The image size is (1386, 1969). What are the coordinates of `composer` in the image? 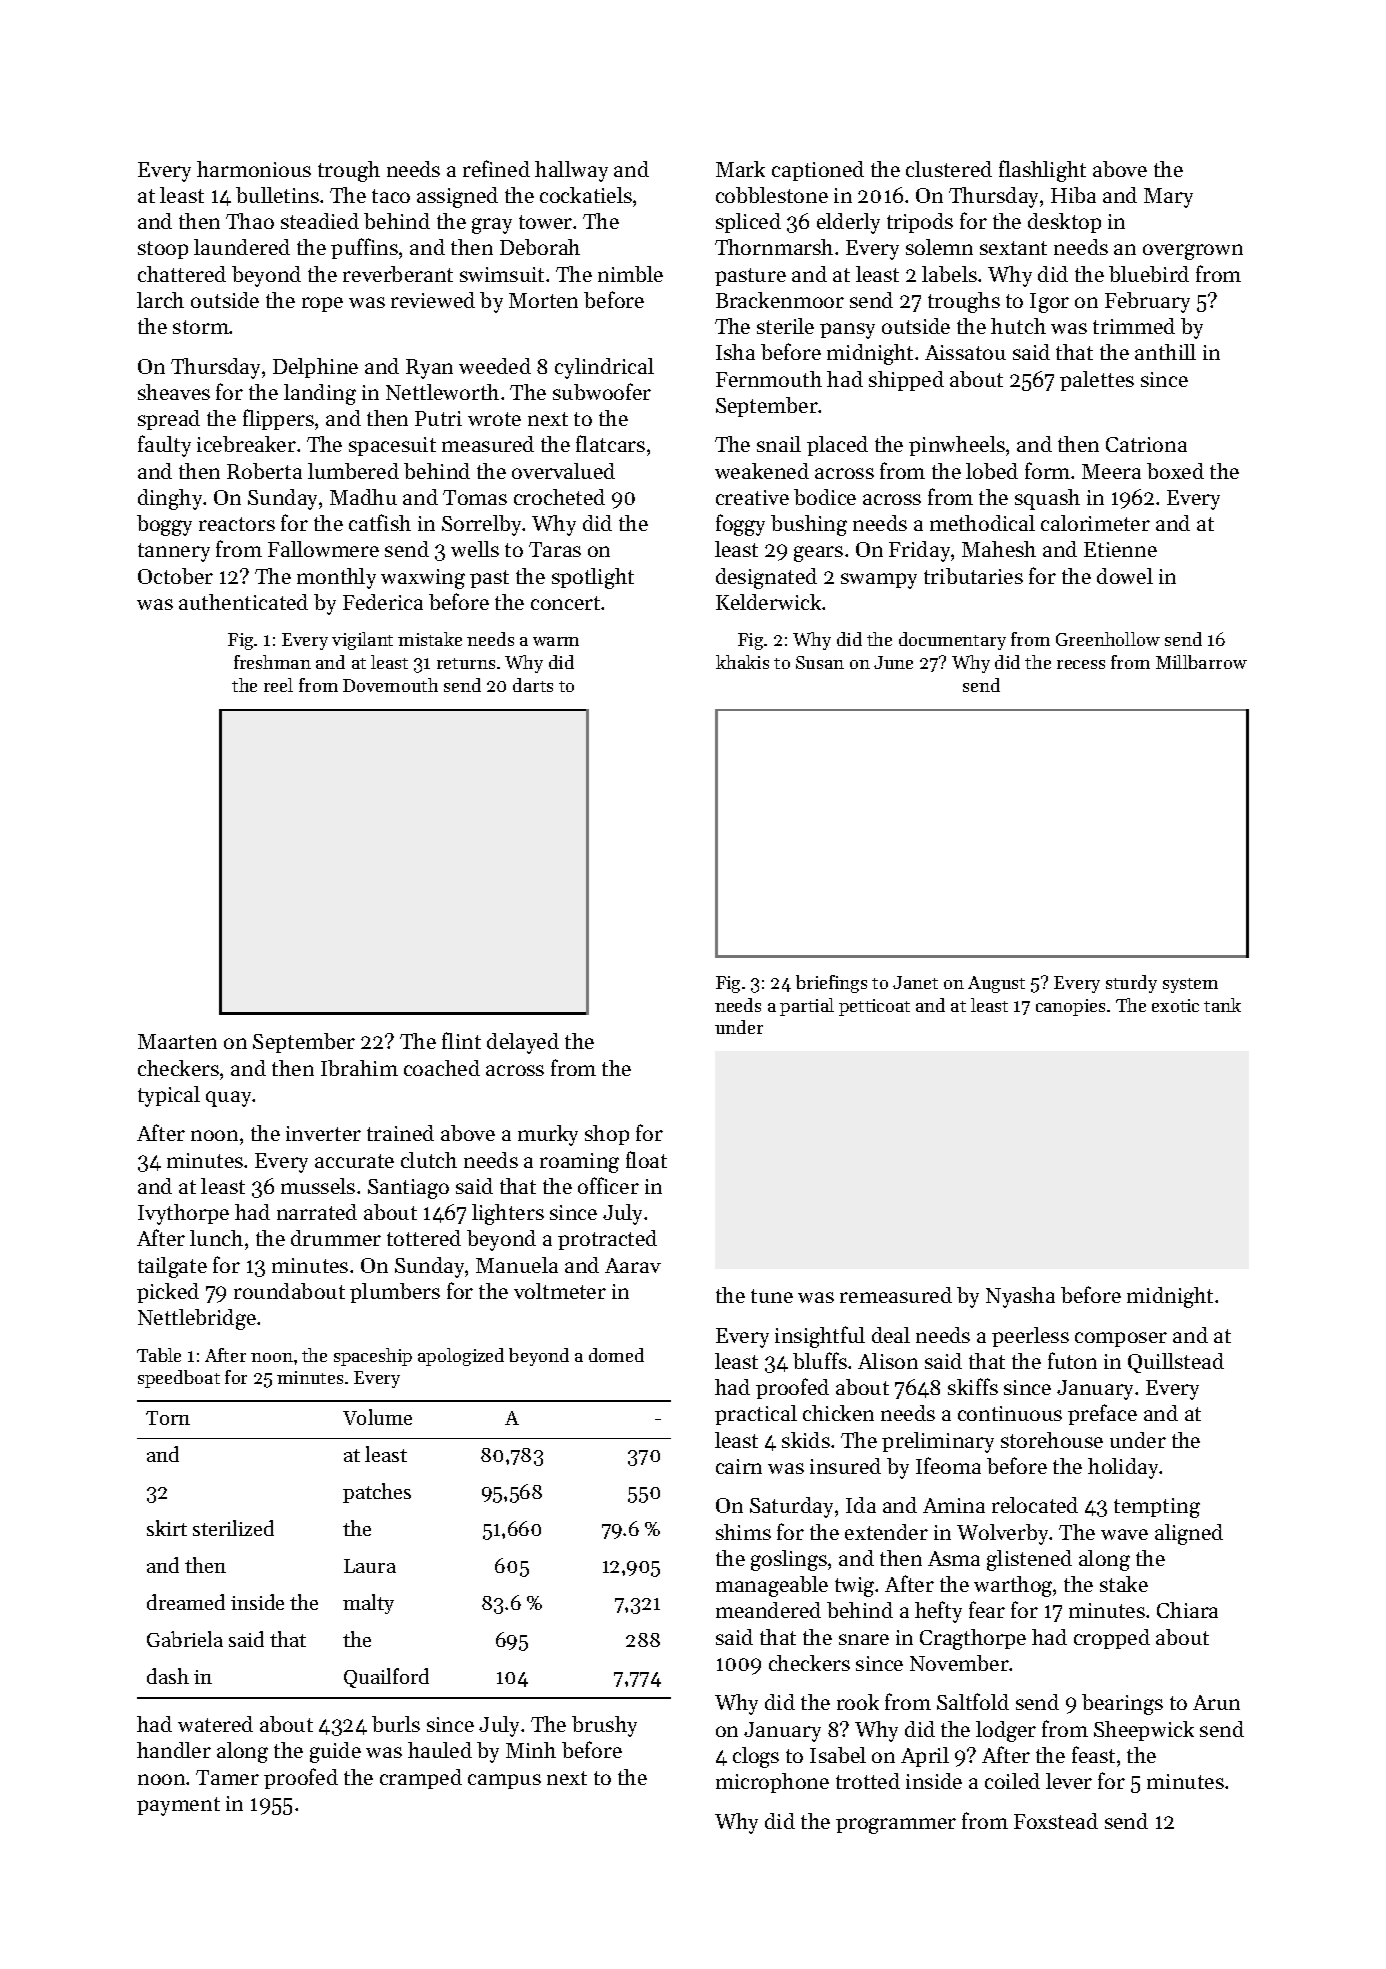 It's located at (1121, 1339).
